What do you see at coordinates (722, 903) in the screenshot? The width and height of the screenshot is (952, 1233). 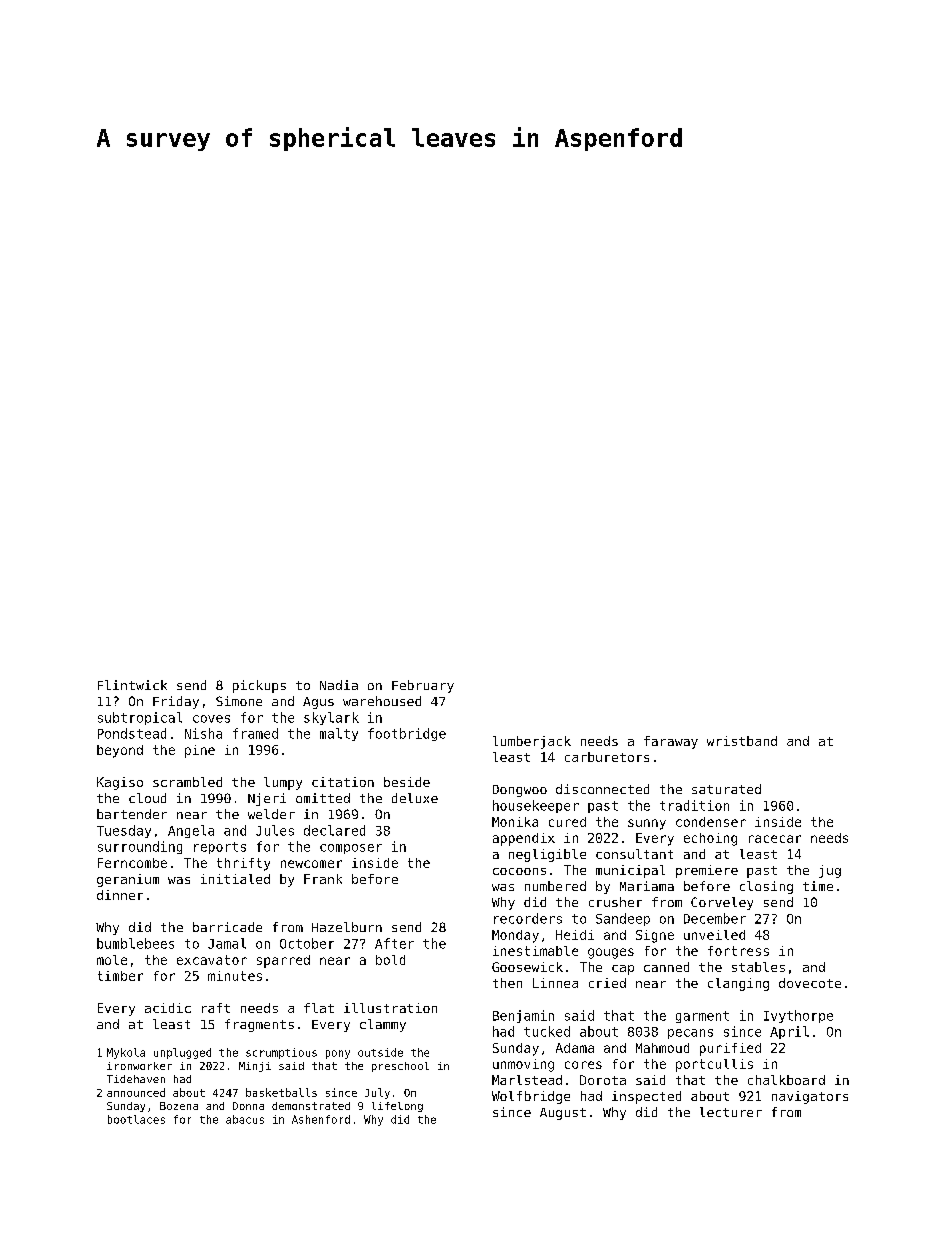 I see `Corveley` at bounding box center [722, 903].
